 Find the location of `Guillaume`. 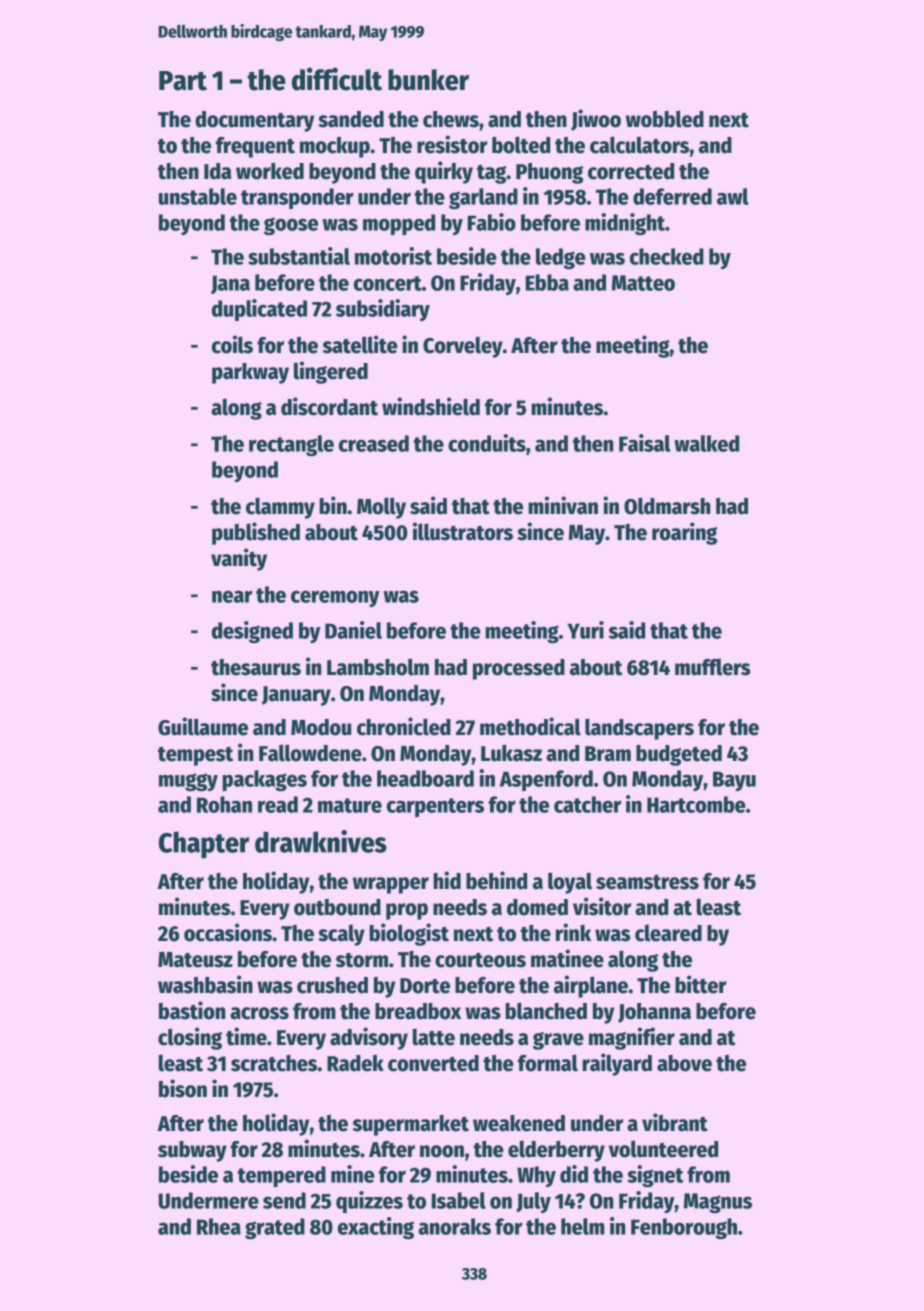

Guillaume is located at coordinates (203, 726).
